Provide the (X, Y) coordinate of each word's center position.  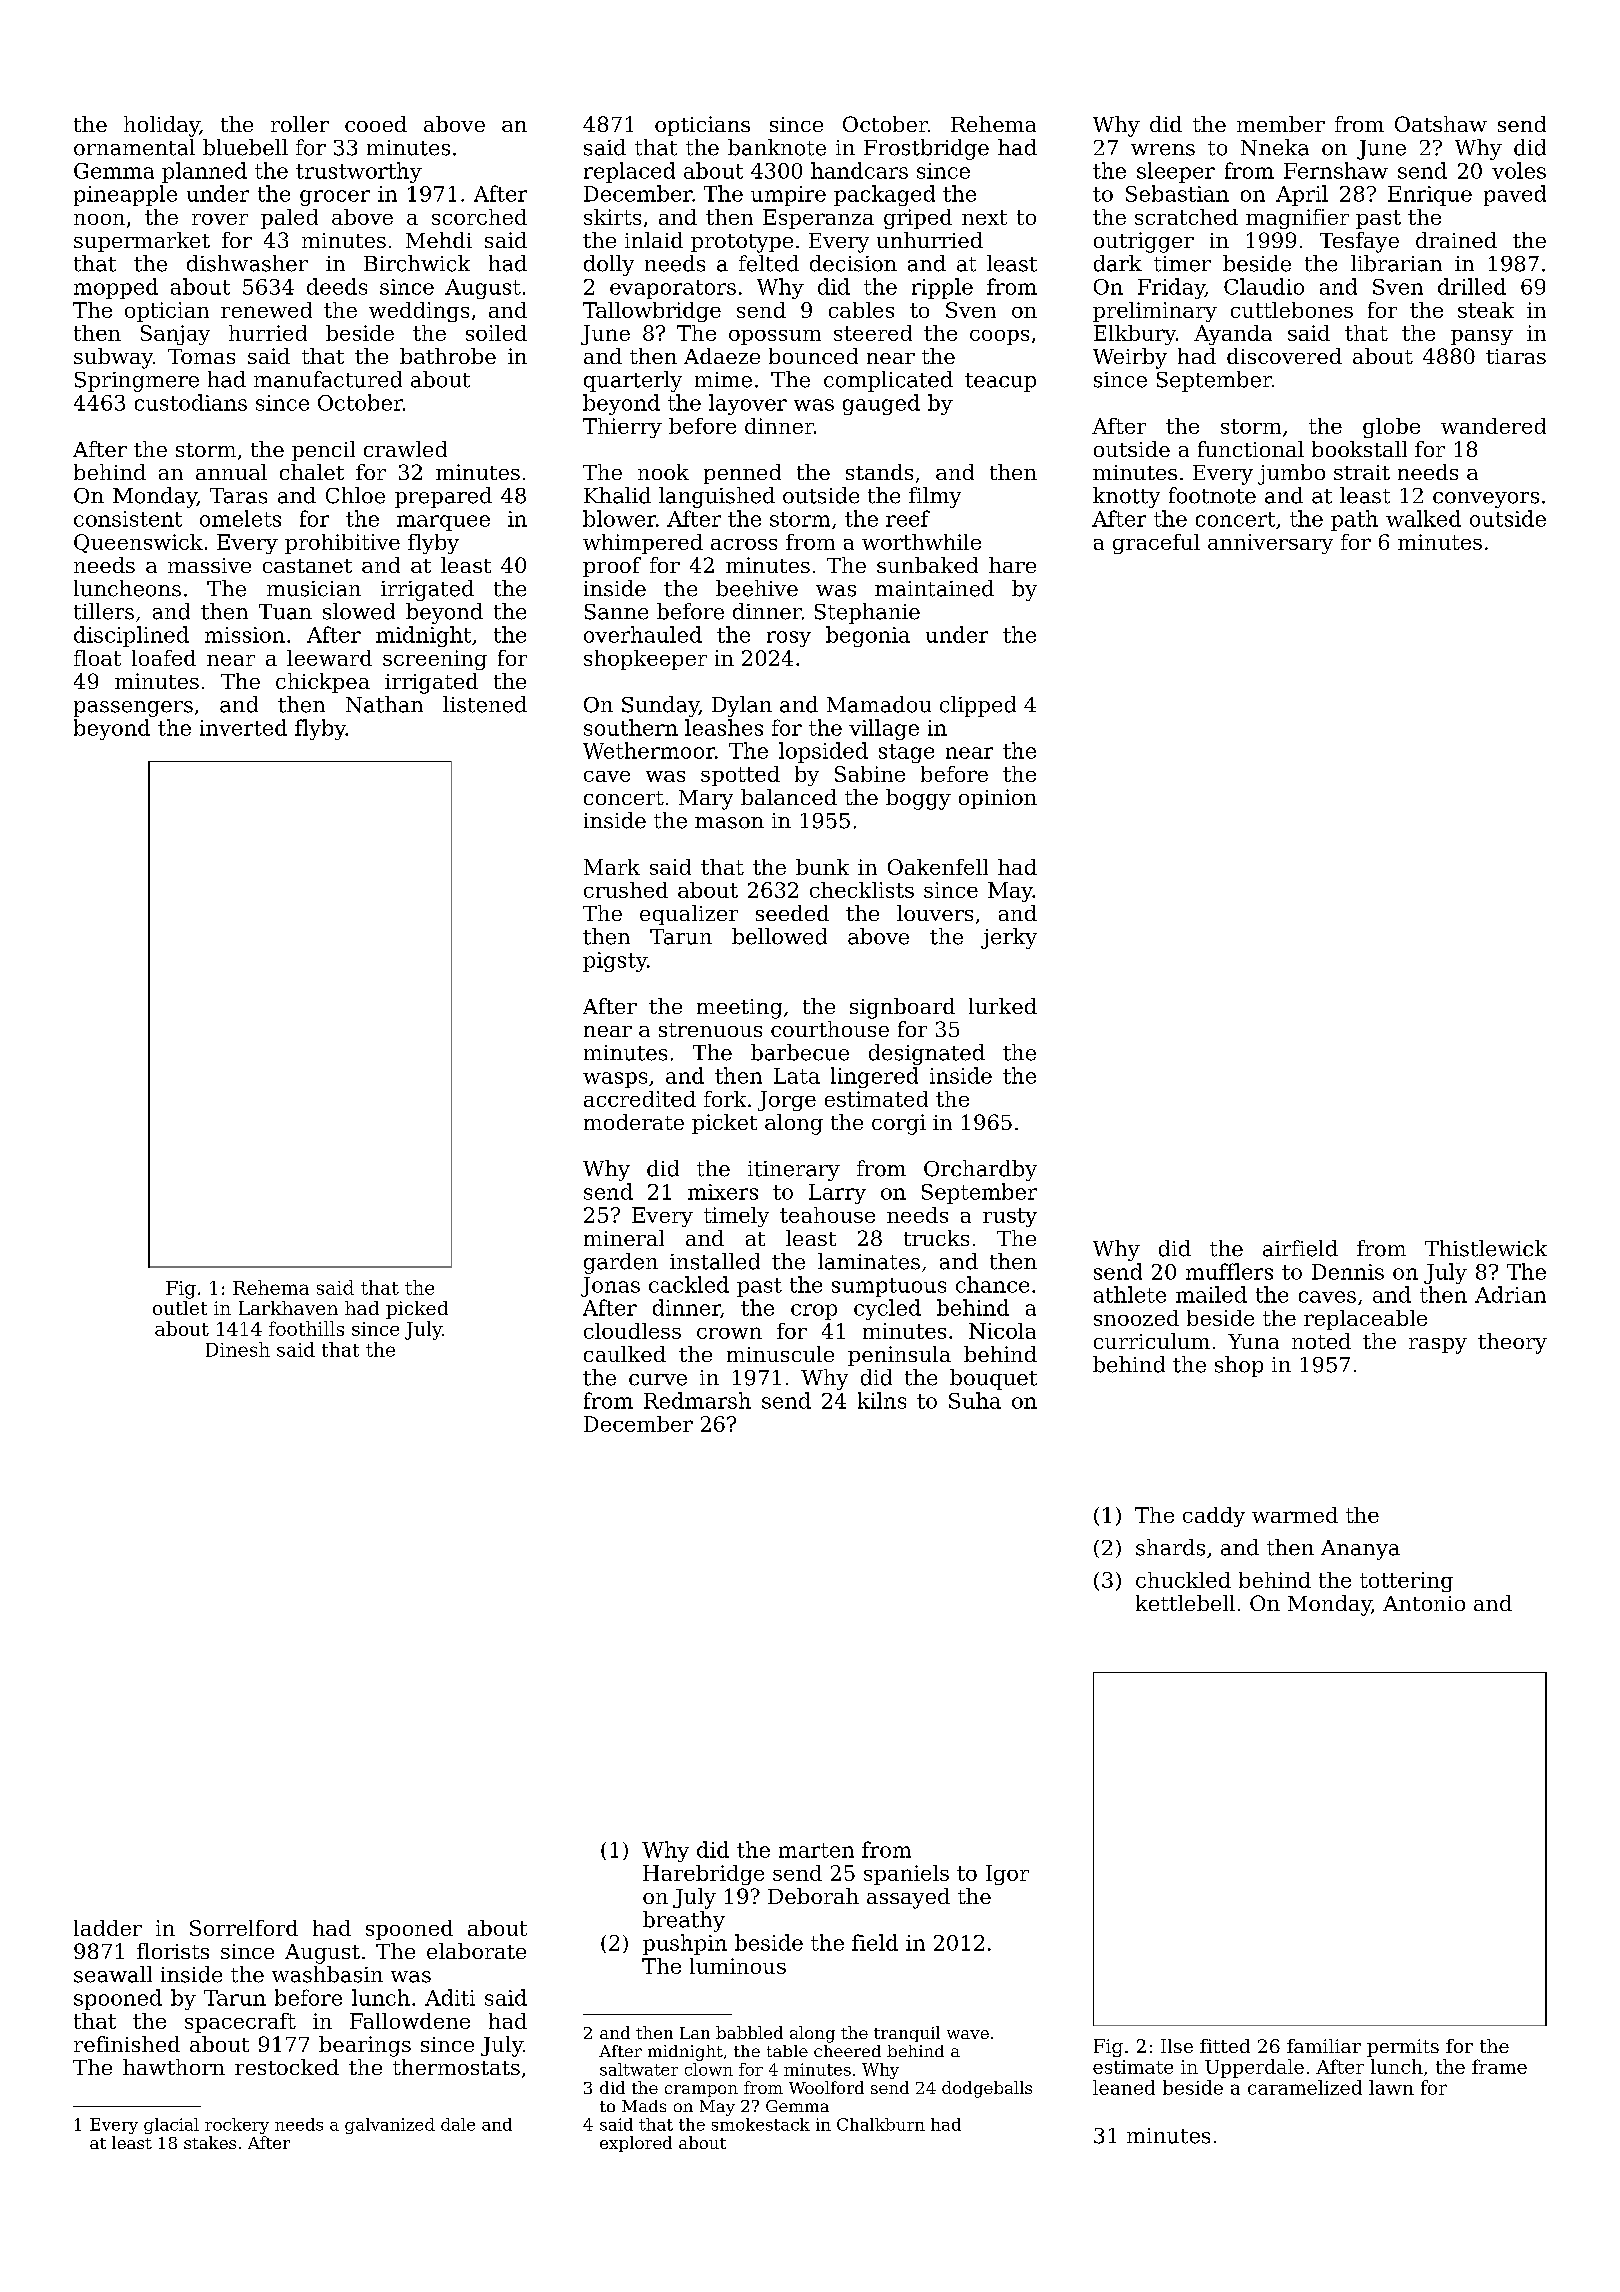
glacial (171, 2126)
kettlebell (1185, 1603)
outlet (180, 1308)
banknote (777, 147)
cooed (376, 124)
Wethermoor (649, 750)
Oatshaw (1441, 124)
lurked (1003, 1006)
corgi (899, 1124)
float (97, 658)
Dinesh (238, 1349)
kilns (882, 1400)
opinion (998, 799)
